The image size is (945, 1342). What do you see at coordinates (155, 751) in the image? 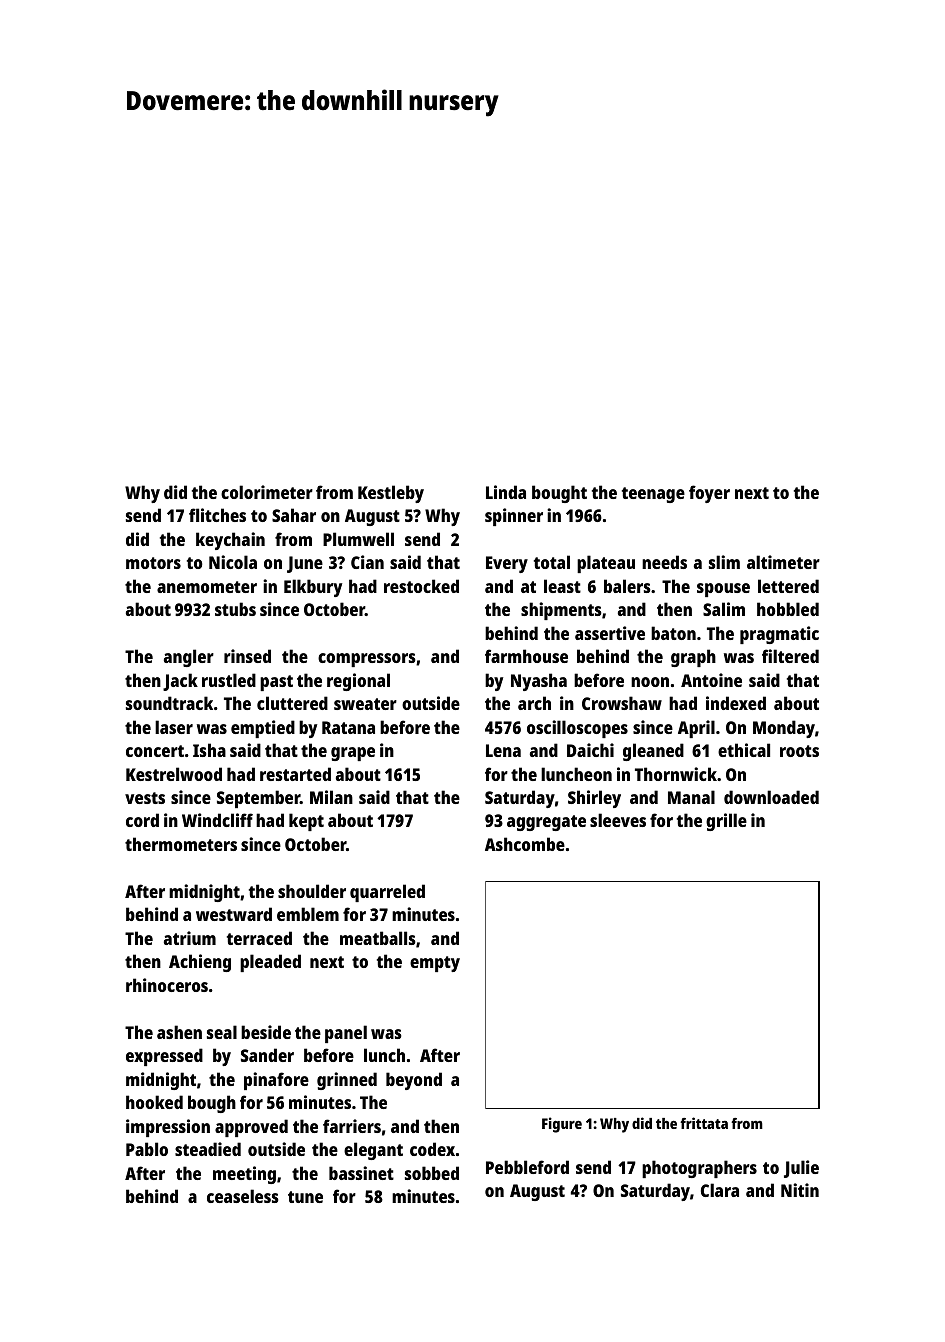
I see `concert` at bounding box center [155, 751].
